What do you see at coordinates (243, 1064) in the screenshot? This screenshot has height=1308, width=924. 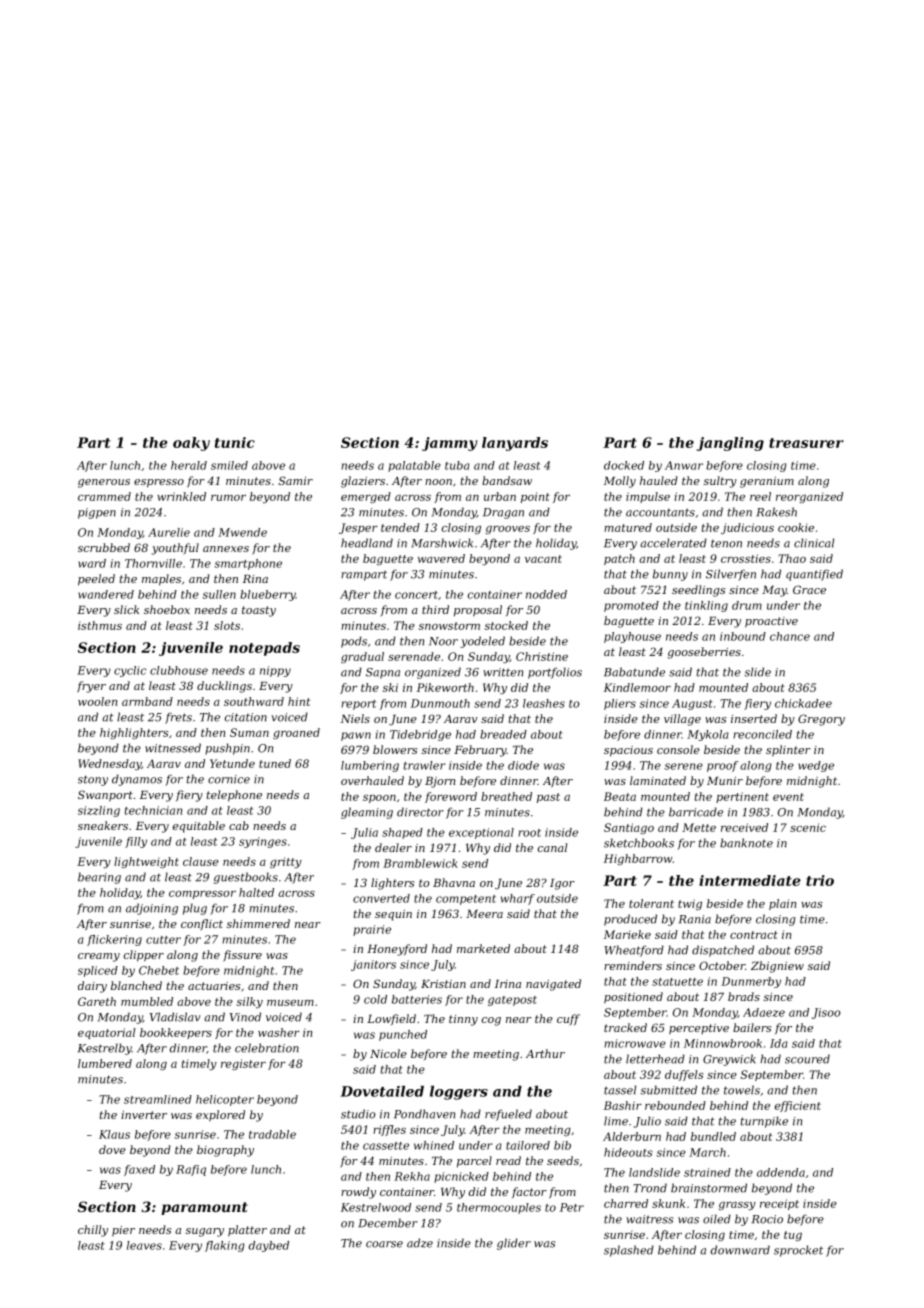 I see `register` at bounding box center [243, 1064].
